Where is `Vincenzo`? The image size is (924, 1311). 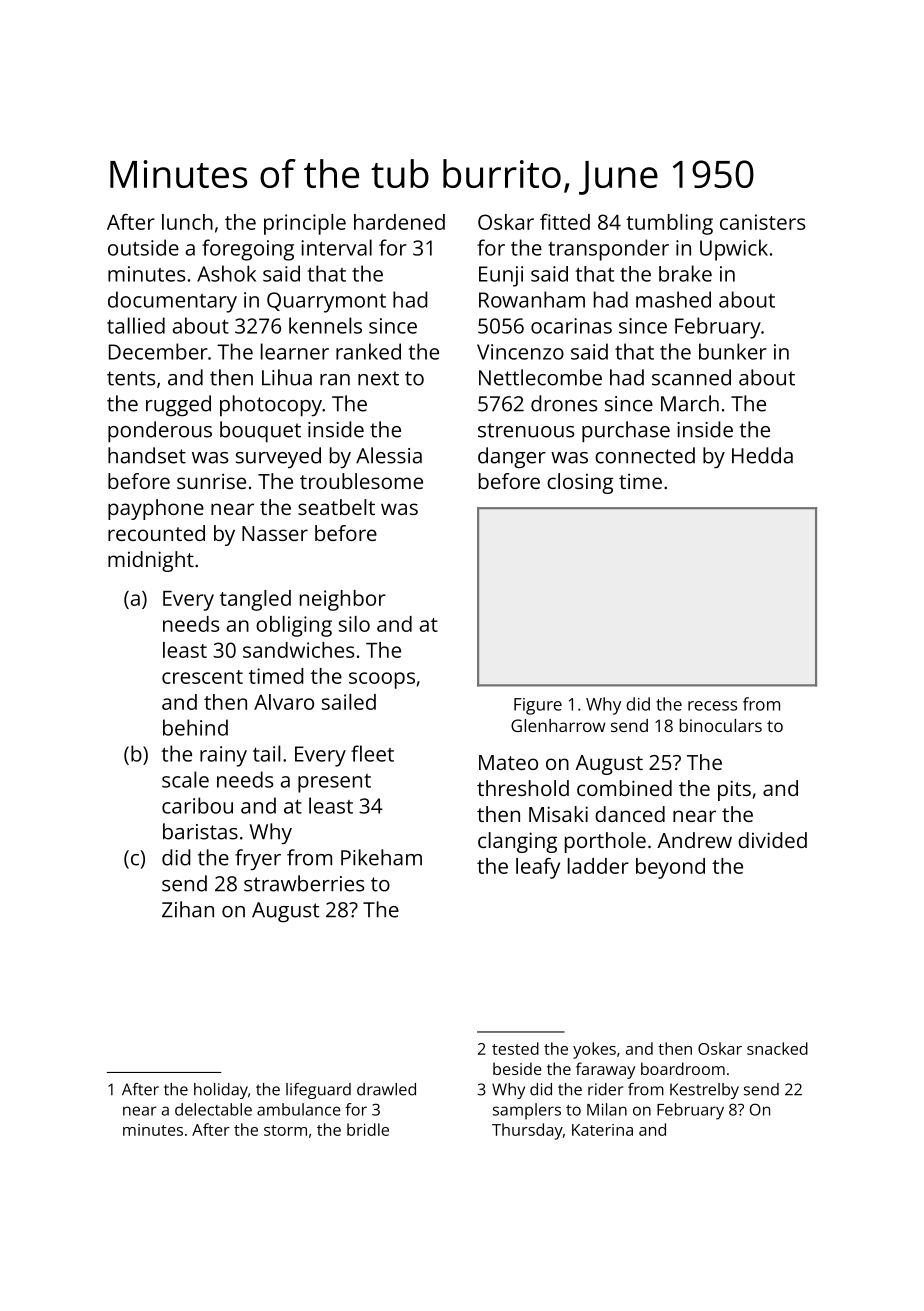 Vincenzo is located at coordinates (520, 352).
